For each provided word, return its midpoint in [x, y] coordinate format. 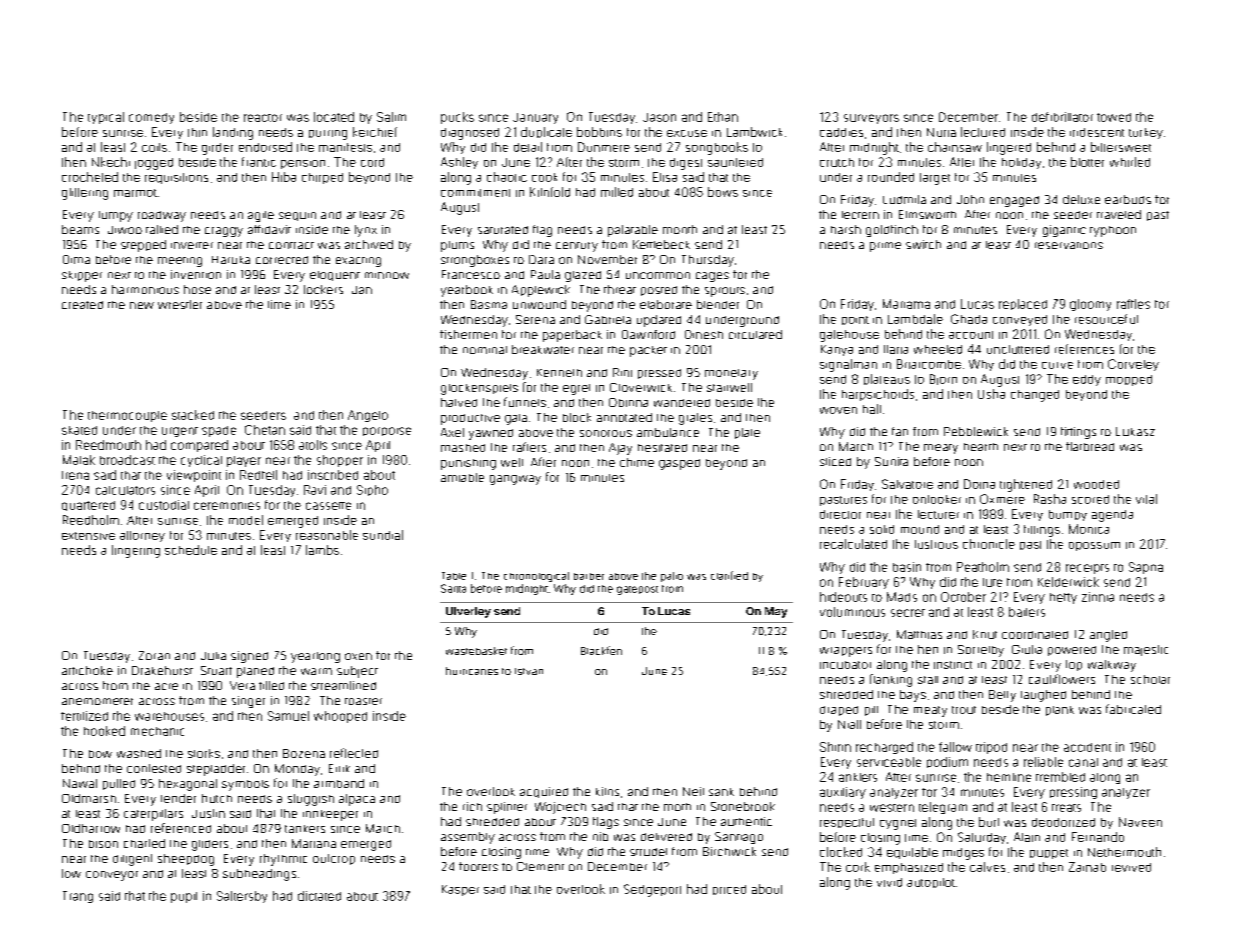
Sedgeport [652, 890]
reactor [263, 118]
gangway [515, 480]
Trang [78, 897]
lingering [136, 551]
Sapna [1146, 568]
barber [589, 576]
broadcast [127, 460]
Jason [659, 117]
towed [1114, 117]
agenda [1112, 516]
